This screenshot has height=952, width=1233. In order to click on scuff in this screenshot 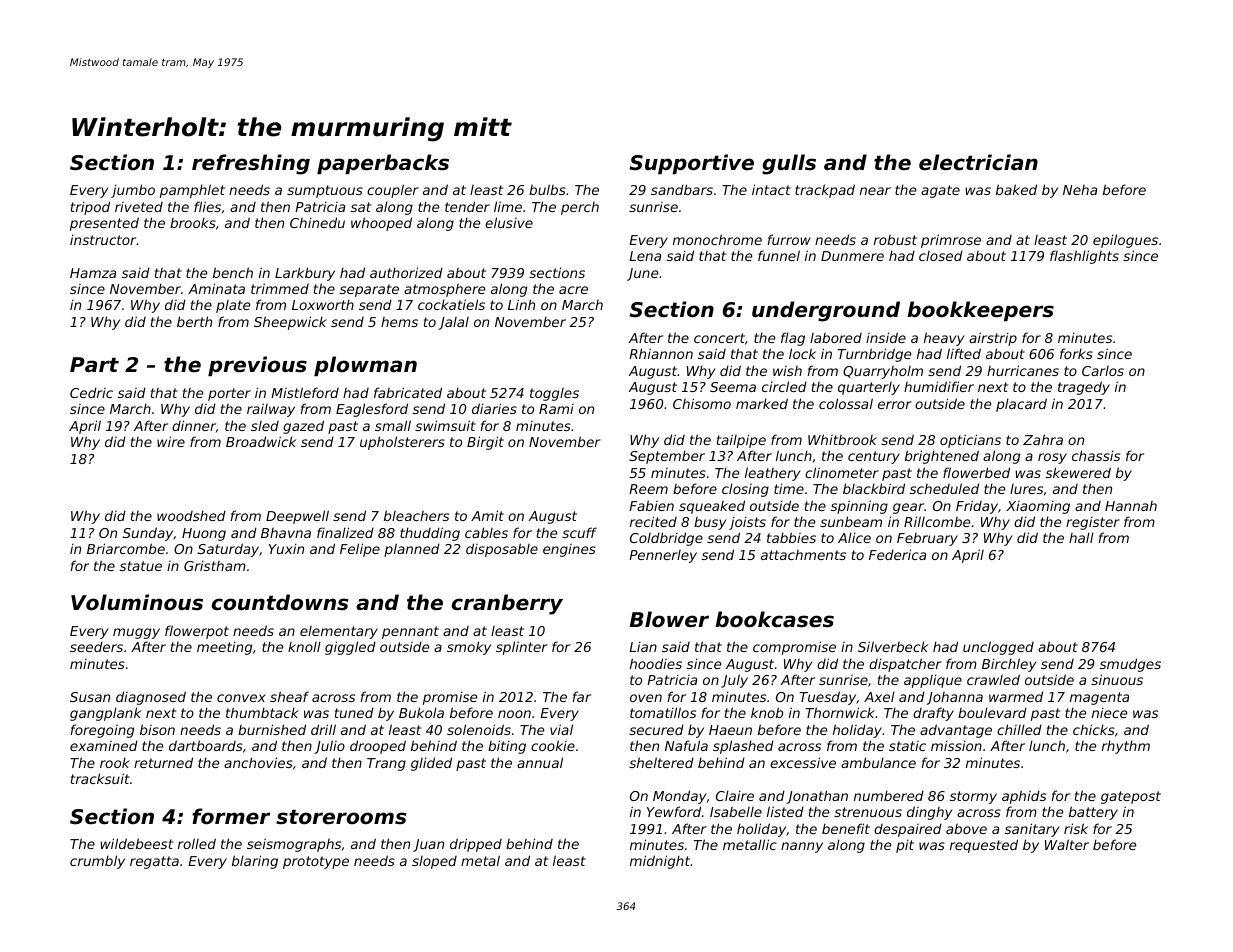, I will do `click(579, 532)`.
